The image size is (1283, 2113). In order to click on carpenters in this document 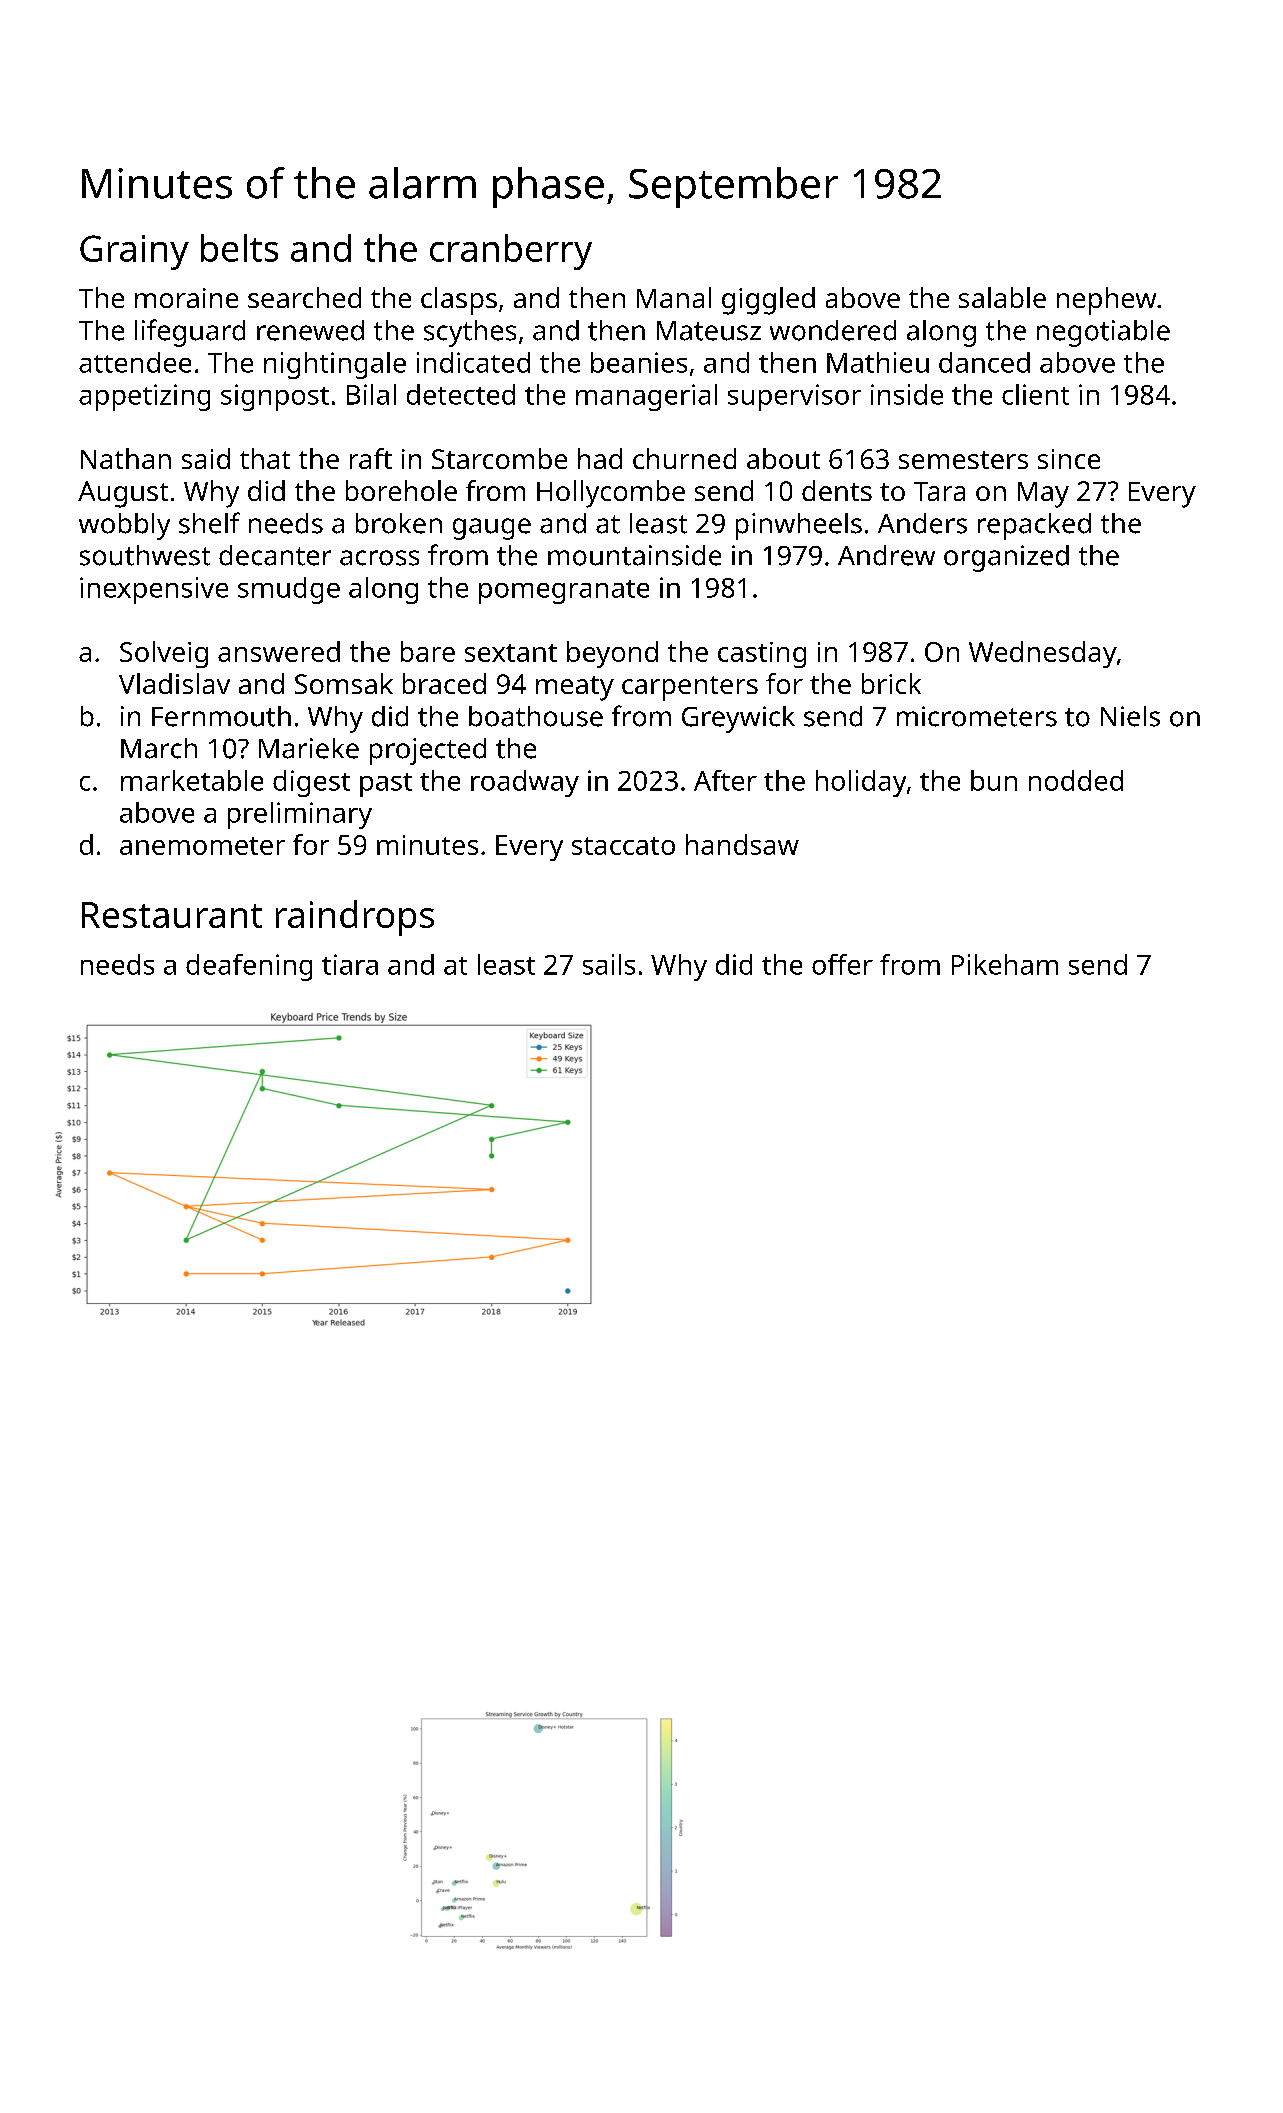, I will do `click(690, 688)`.
